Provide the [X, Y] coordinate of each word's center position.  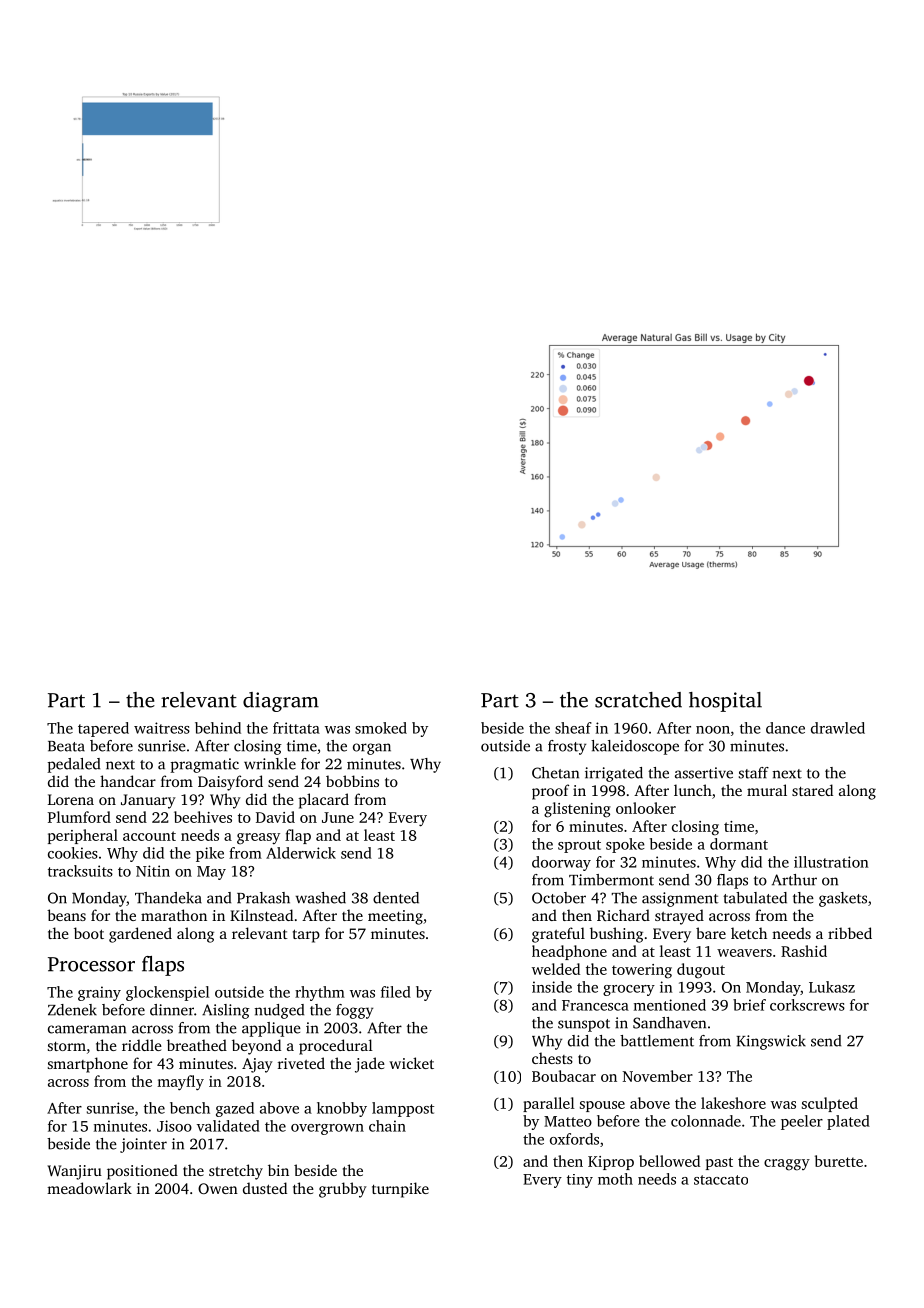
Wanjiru [74, 1172]
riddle [142, 1045]
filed [396, 992]
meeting [395, 917]
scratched [638, 700]
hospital [725, 702]
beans [66, 915]
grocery [629, 990]
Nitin [153, 871]
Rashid [804, 951]
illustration [831, 862]
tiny [580, 1181]
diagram [281, 702]
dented [396, 898]
